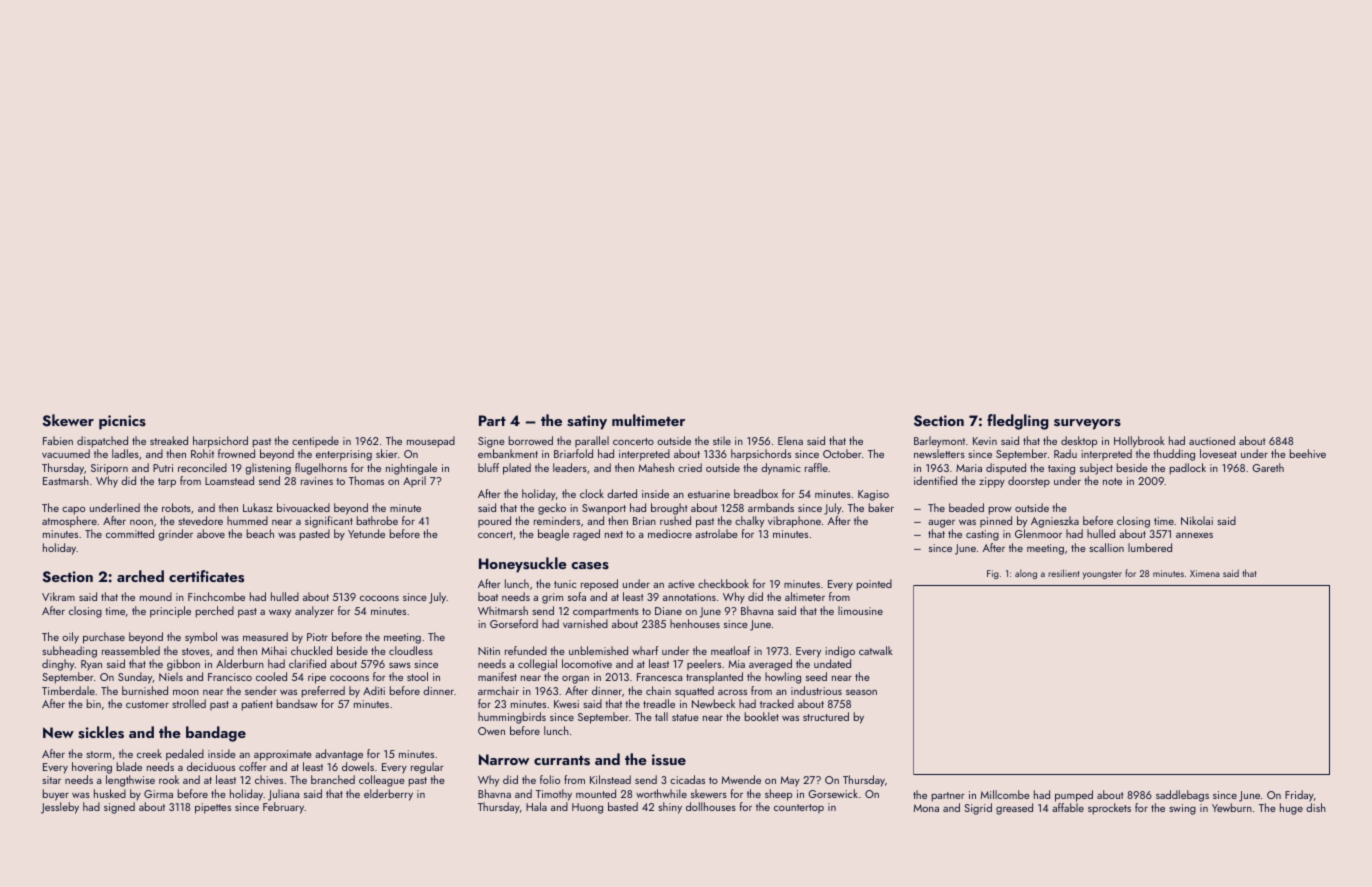  What do you see at coordinates (122, 422) in the screenshot?
I see `picnics` at bounding box center [122, 422].
